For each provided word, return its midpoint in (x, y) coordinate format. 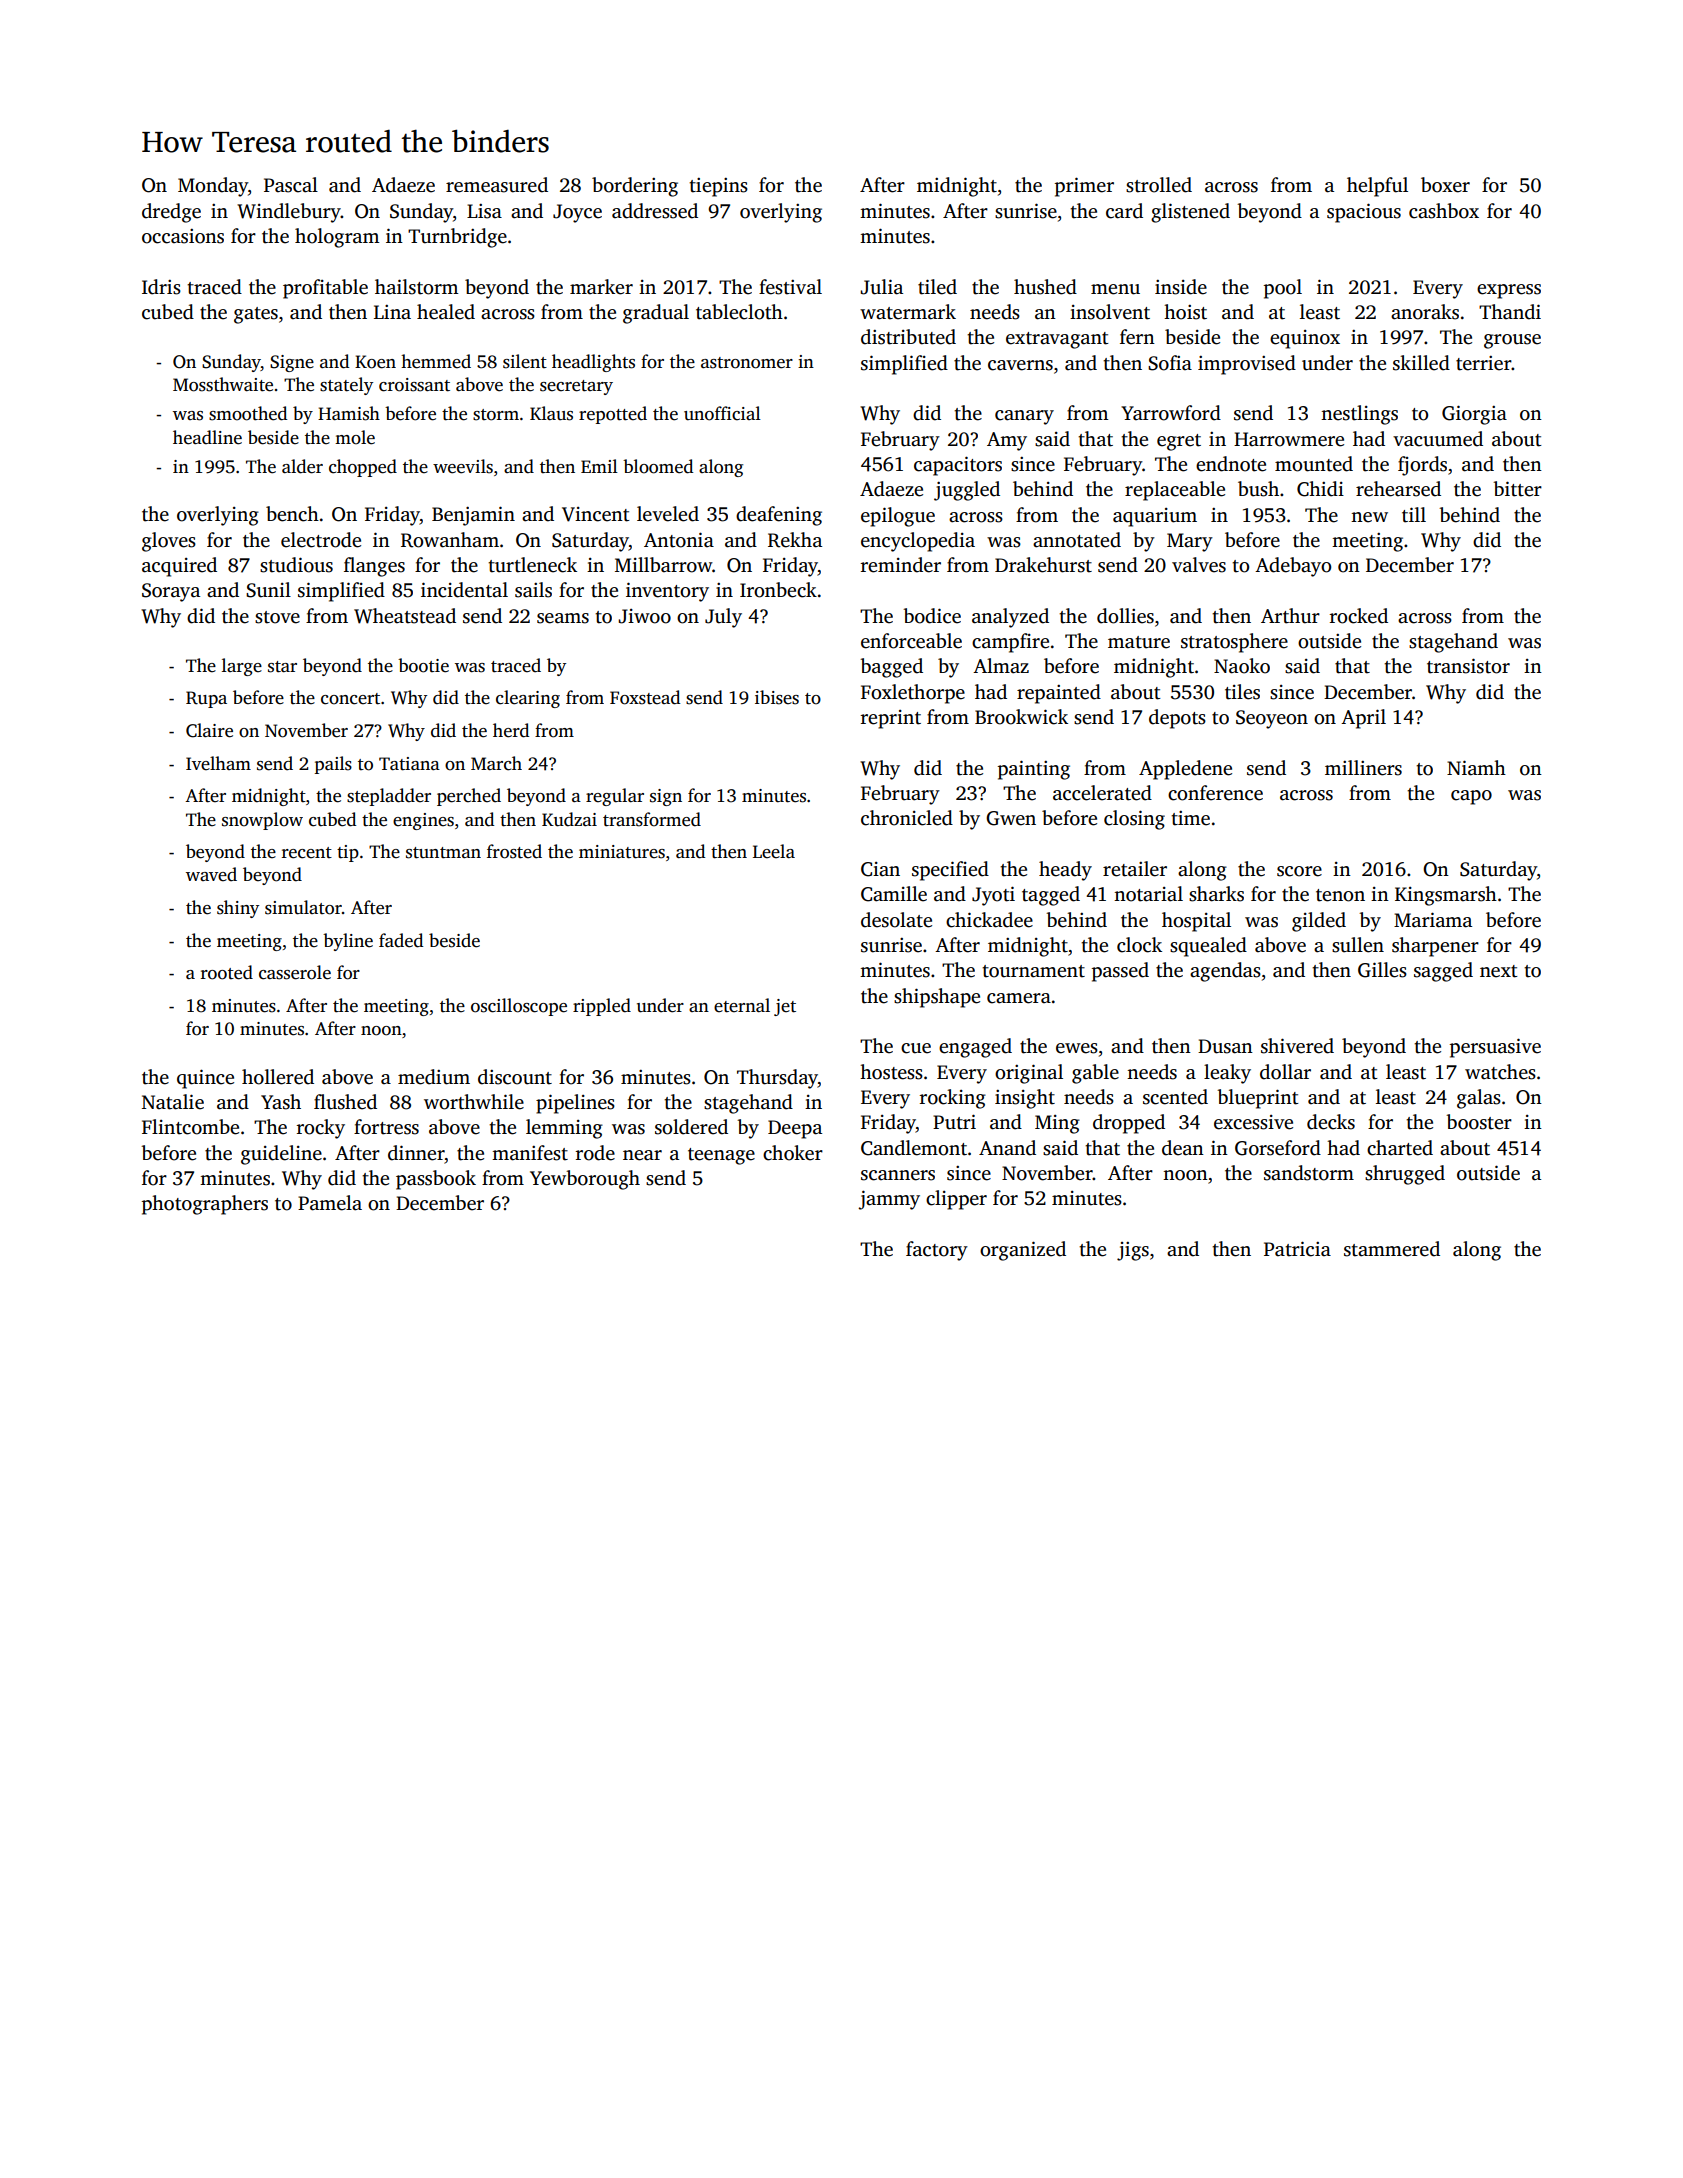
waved (211, 874)
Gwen (1011, 818)
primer (1084, 187)
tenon (1340, 895)
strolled (1159, 185)
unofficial (722, 413)
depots (1177, 719)
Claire (209, 730)
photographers (205, 1205)
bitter (1517, 489)
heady (1065, 871)
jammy (889, 1200)
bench (292, 514)
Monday (213, 187)
